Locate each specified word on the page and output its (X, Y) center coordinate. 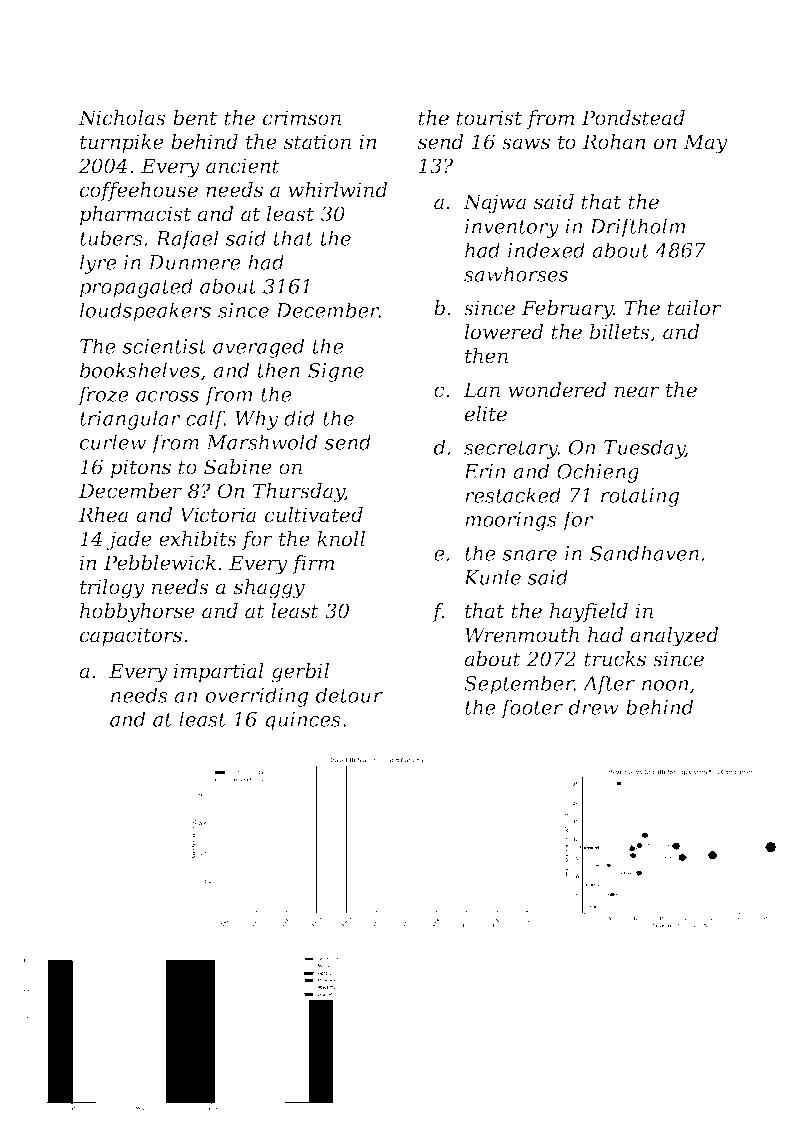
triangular (130, 420)
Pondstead (633, 118)
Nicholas (122, 118)
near (637, 392)
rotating (640, 497)
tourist (489, 118)
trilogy (112, 589)
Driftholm (637, 228)
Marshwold (262, 442)
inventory (512, 228)
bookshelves (140, 370)
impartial (219, 672)
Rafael (187, 240)
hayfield (589, 613)
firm (313, 564)
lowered (504, 332)
